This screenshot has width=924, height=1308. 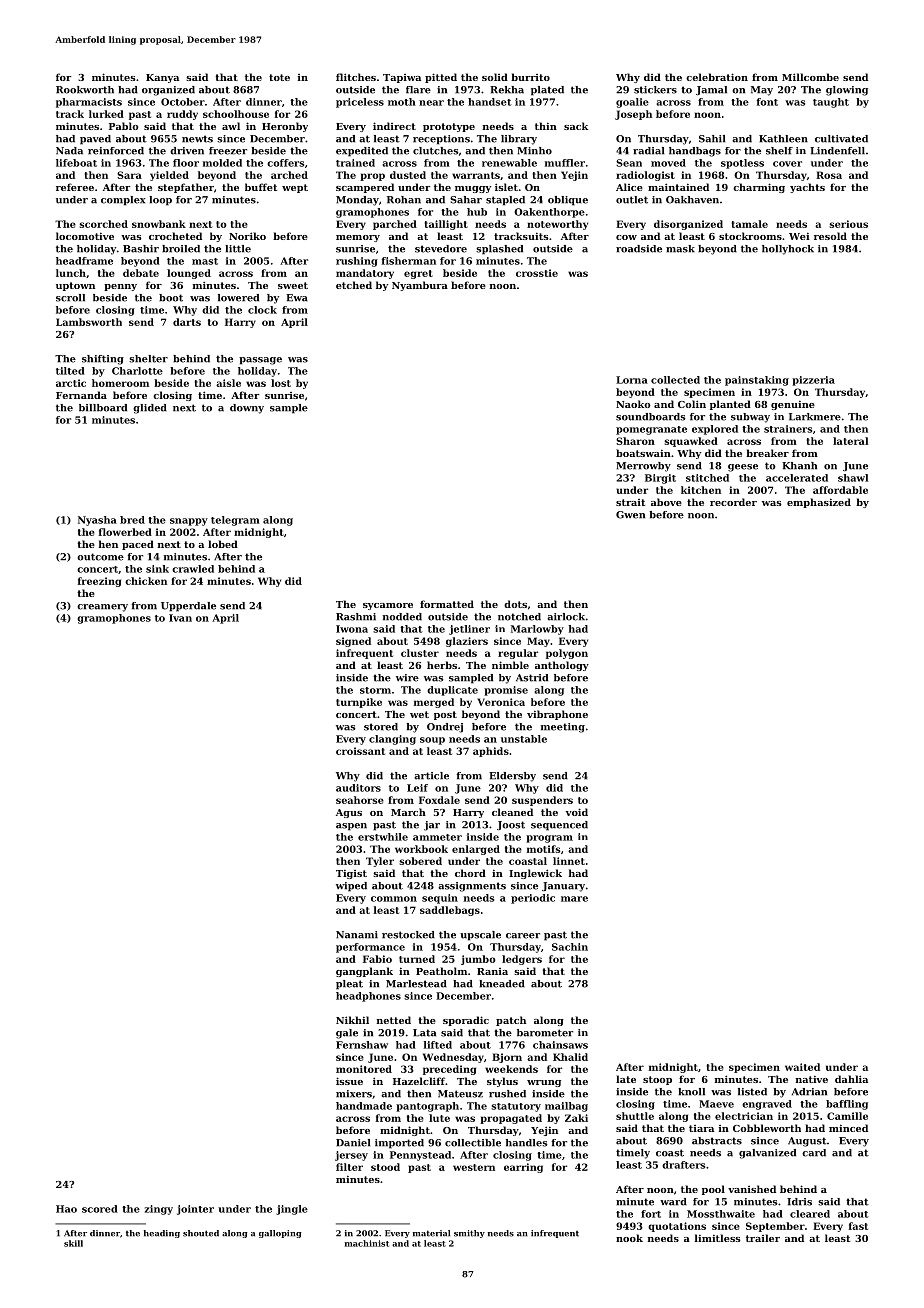 I want to click on meeting, so click(x=563, y=728).
